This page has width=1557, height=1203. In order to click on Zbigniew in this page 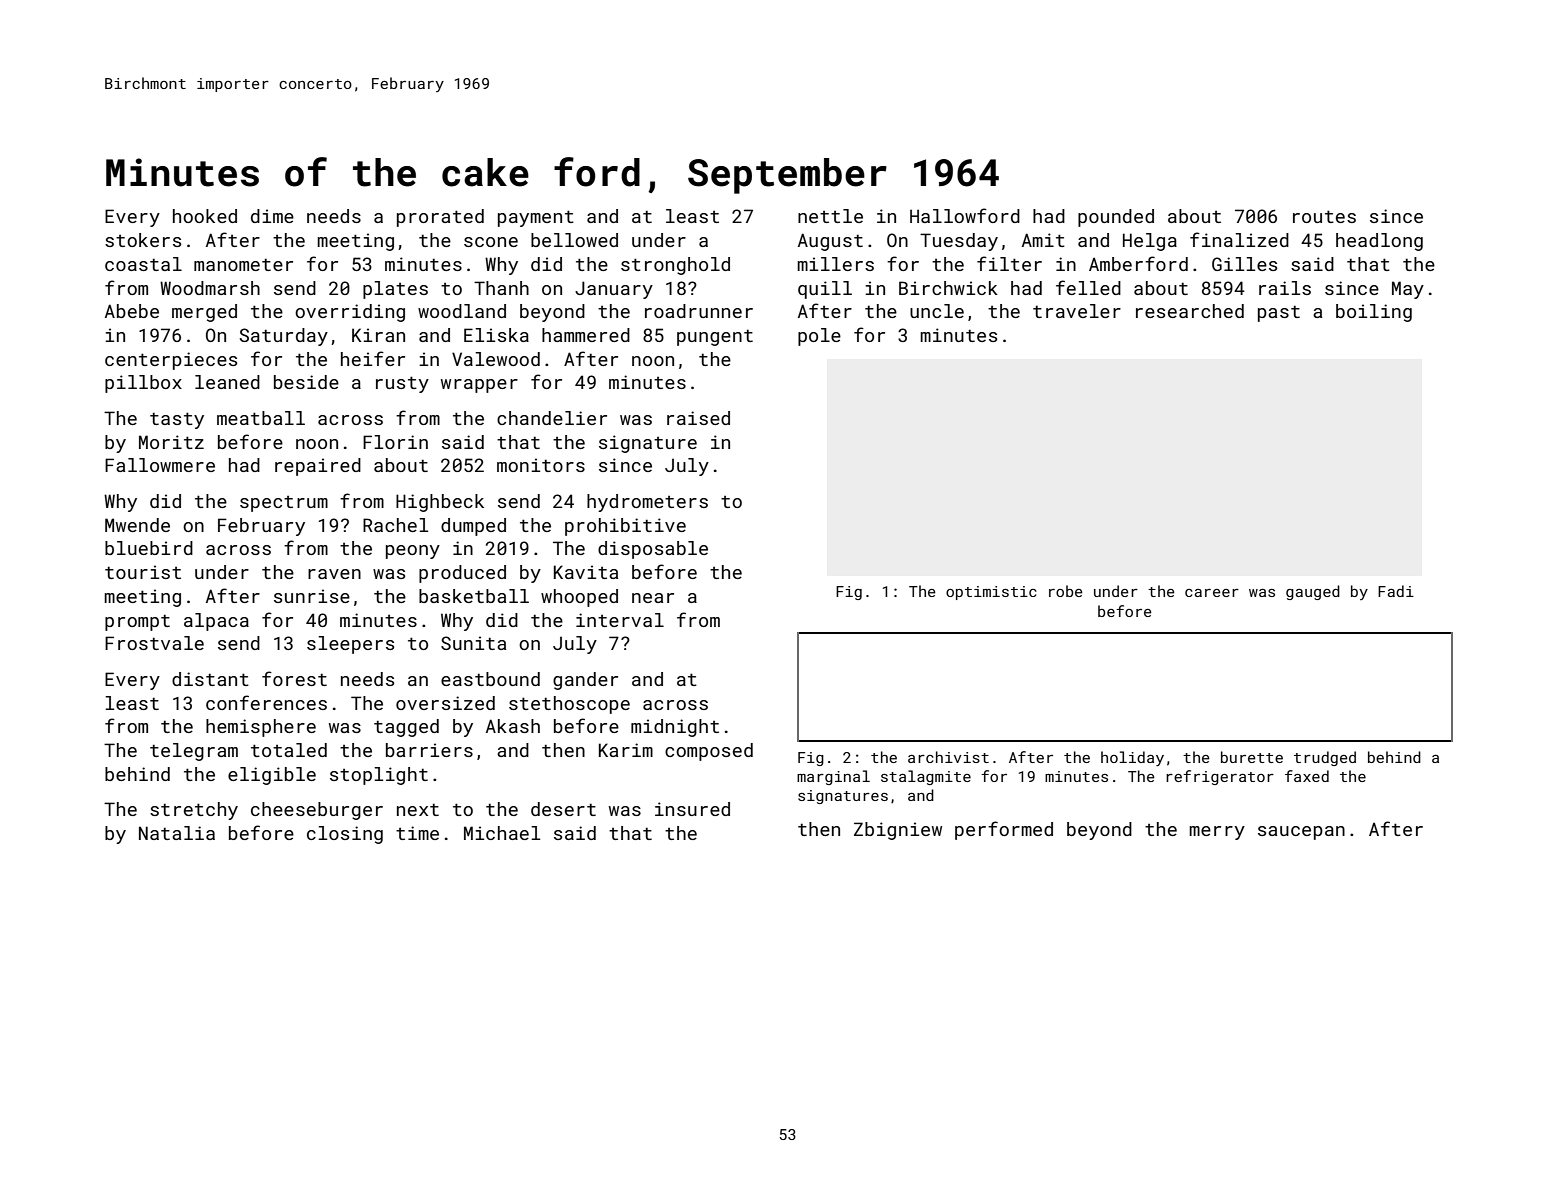, I will do `click(898, 831)`.
